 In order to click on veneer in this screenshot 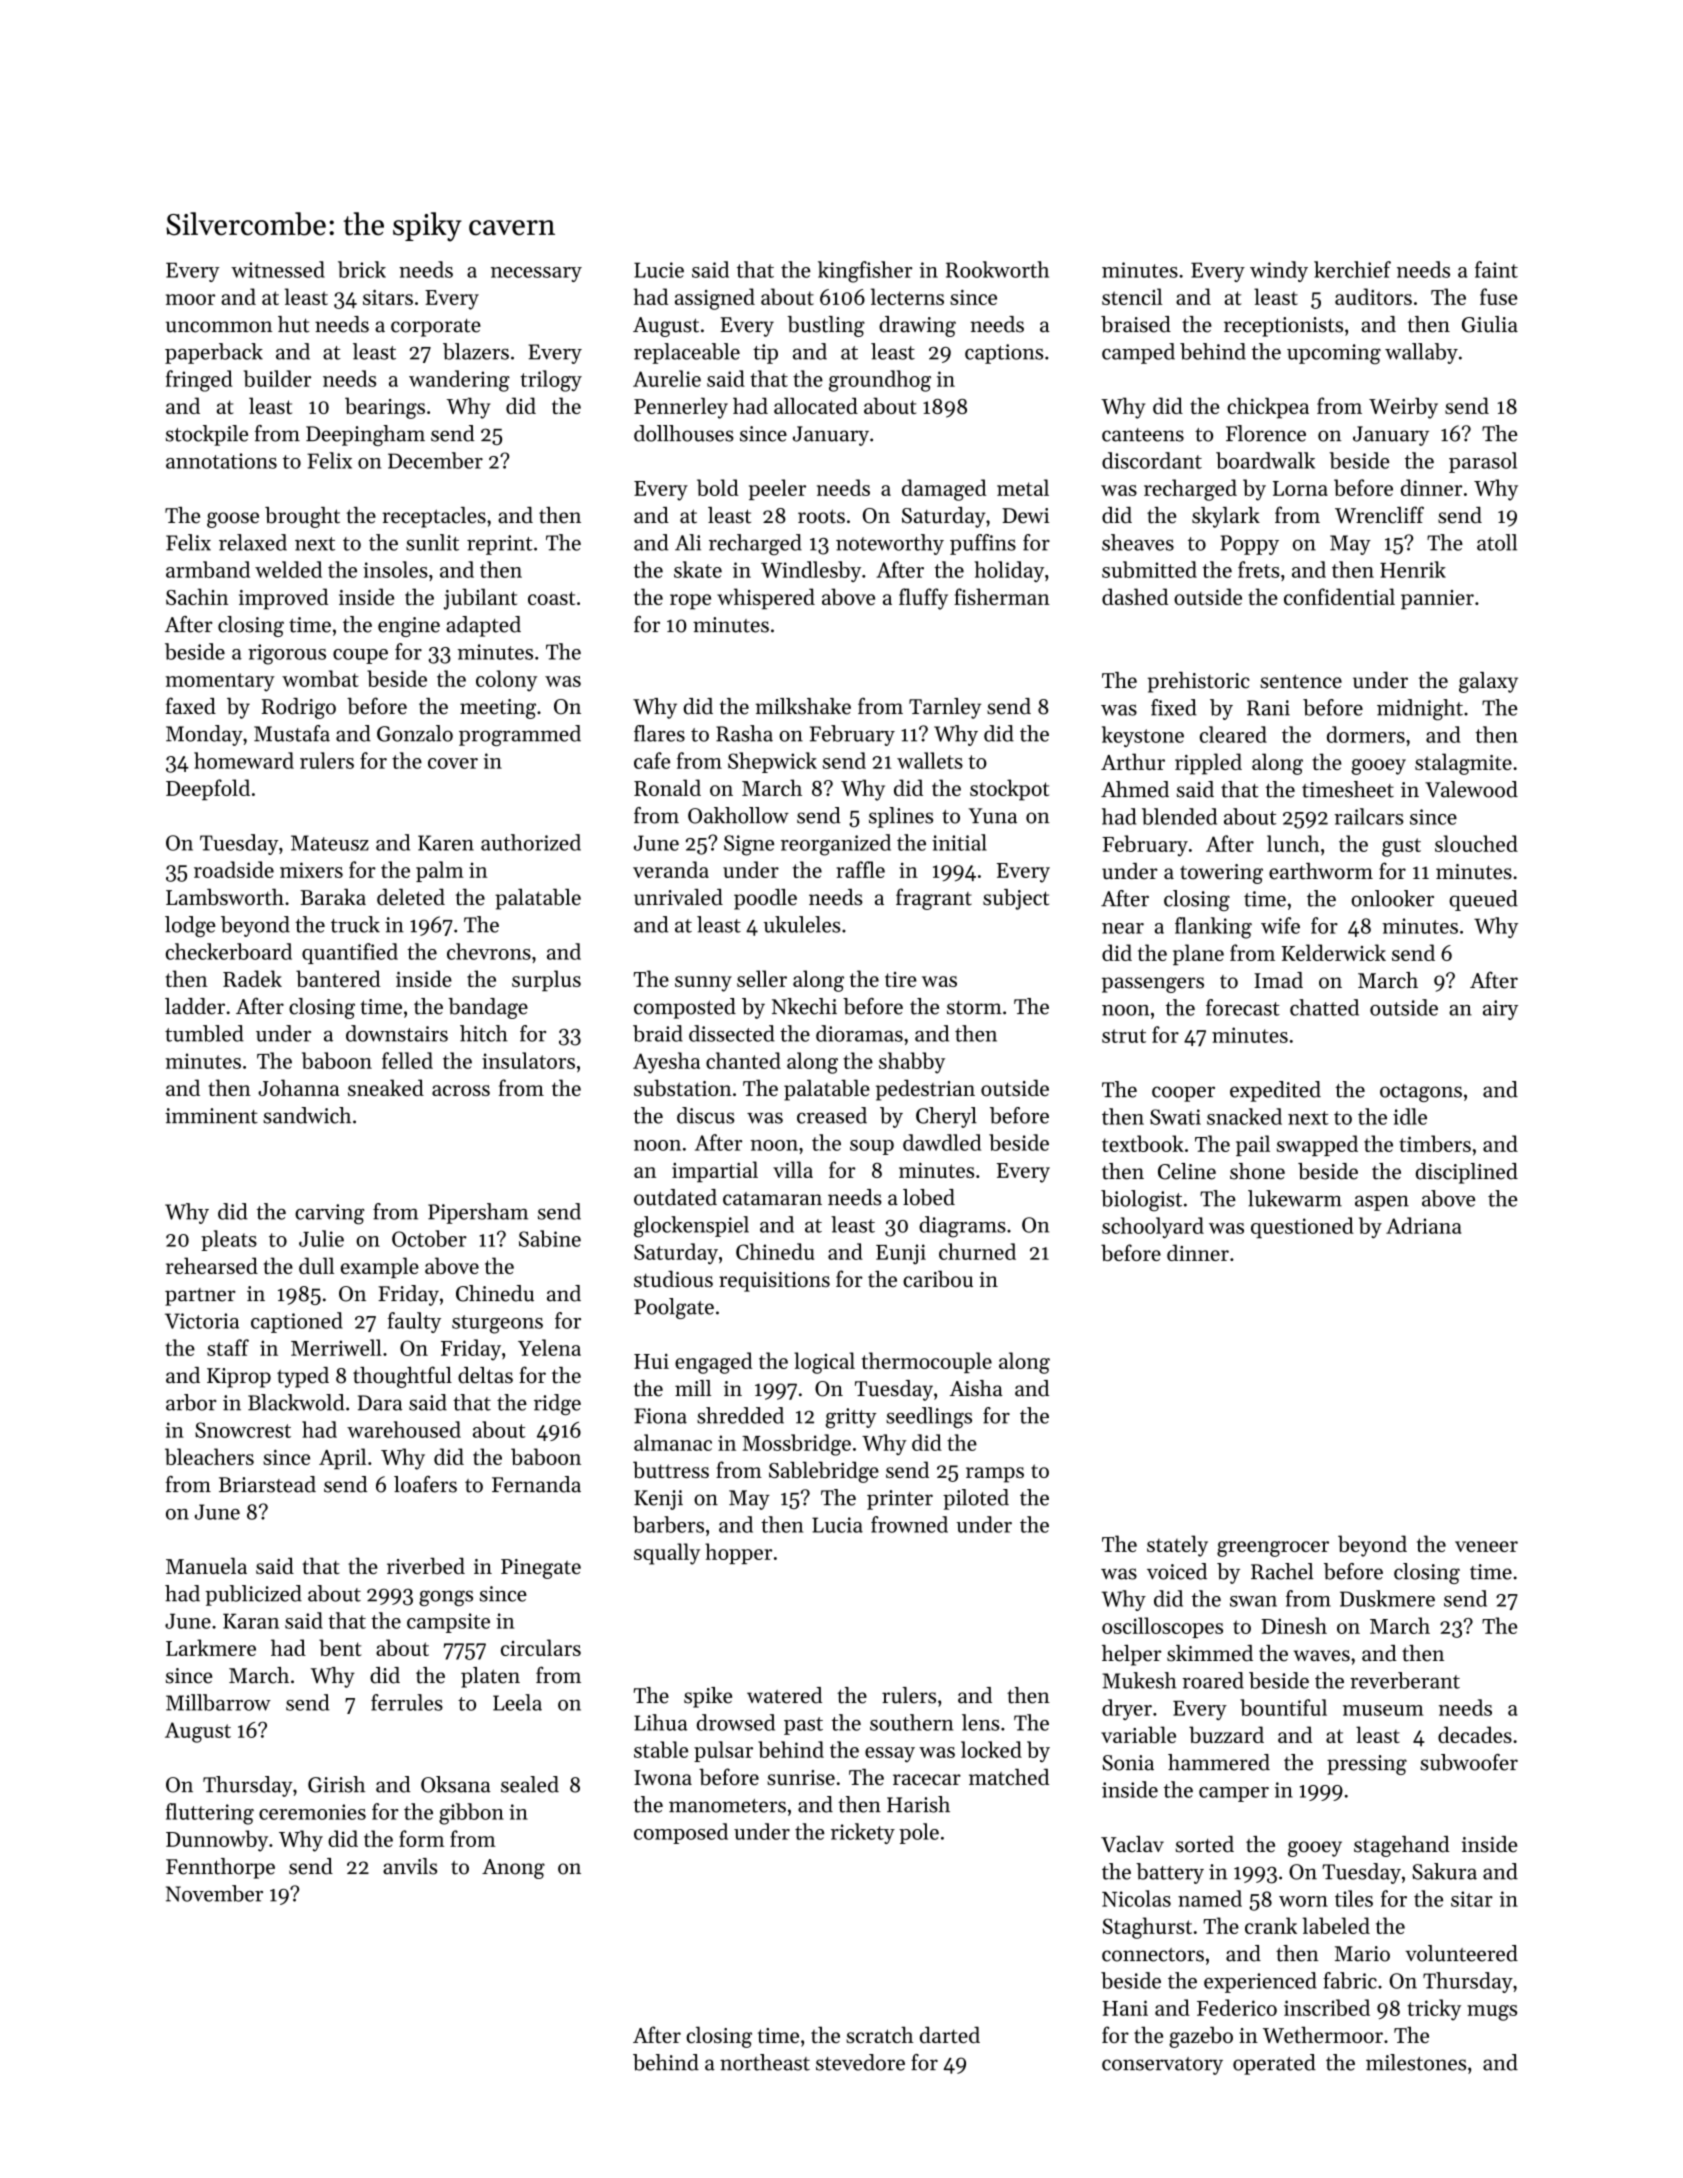, I will do `click(1486, 1546)`.
